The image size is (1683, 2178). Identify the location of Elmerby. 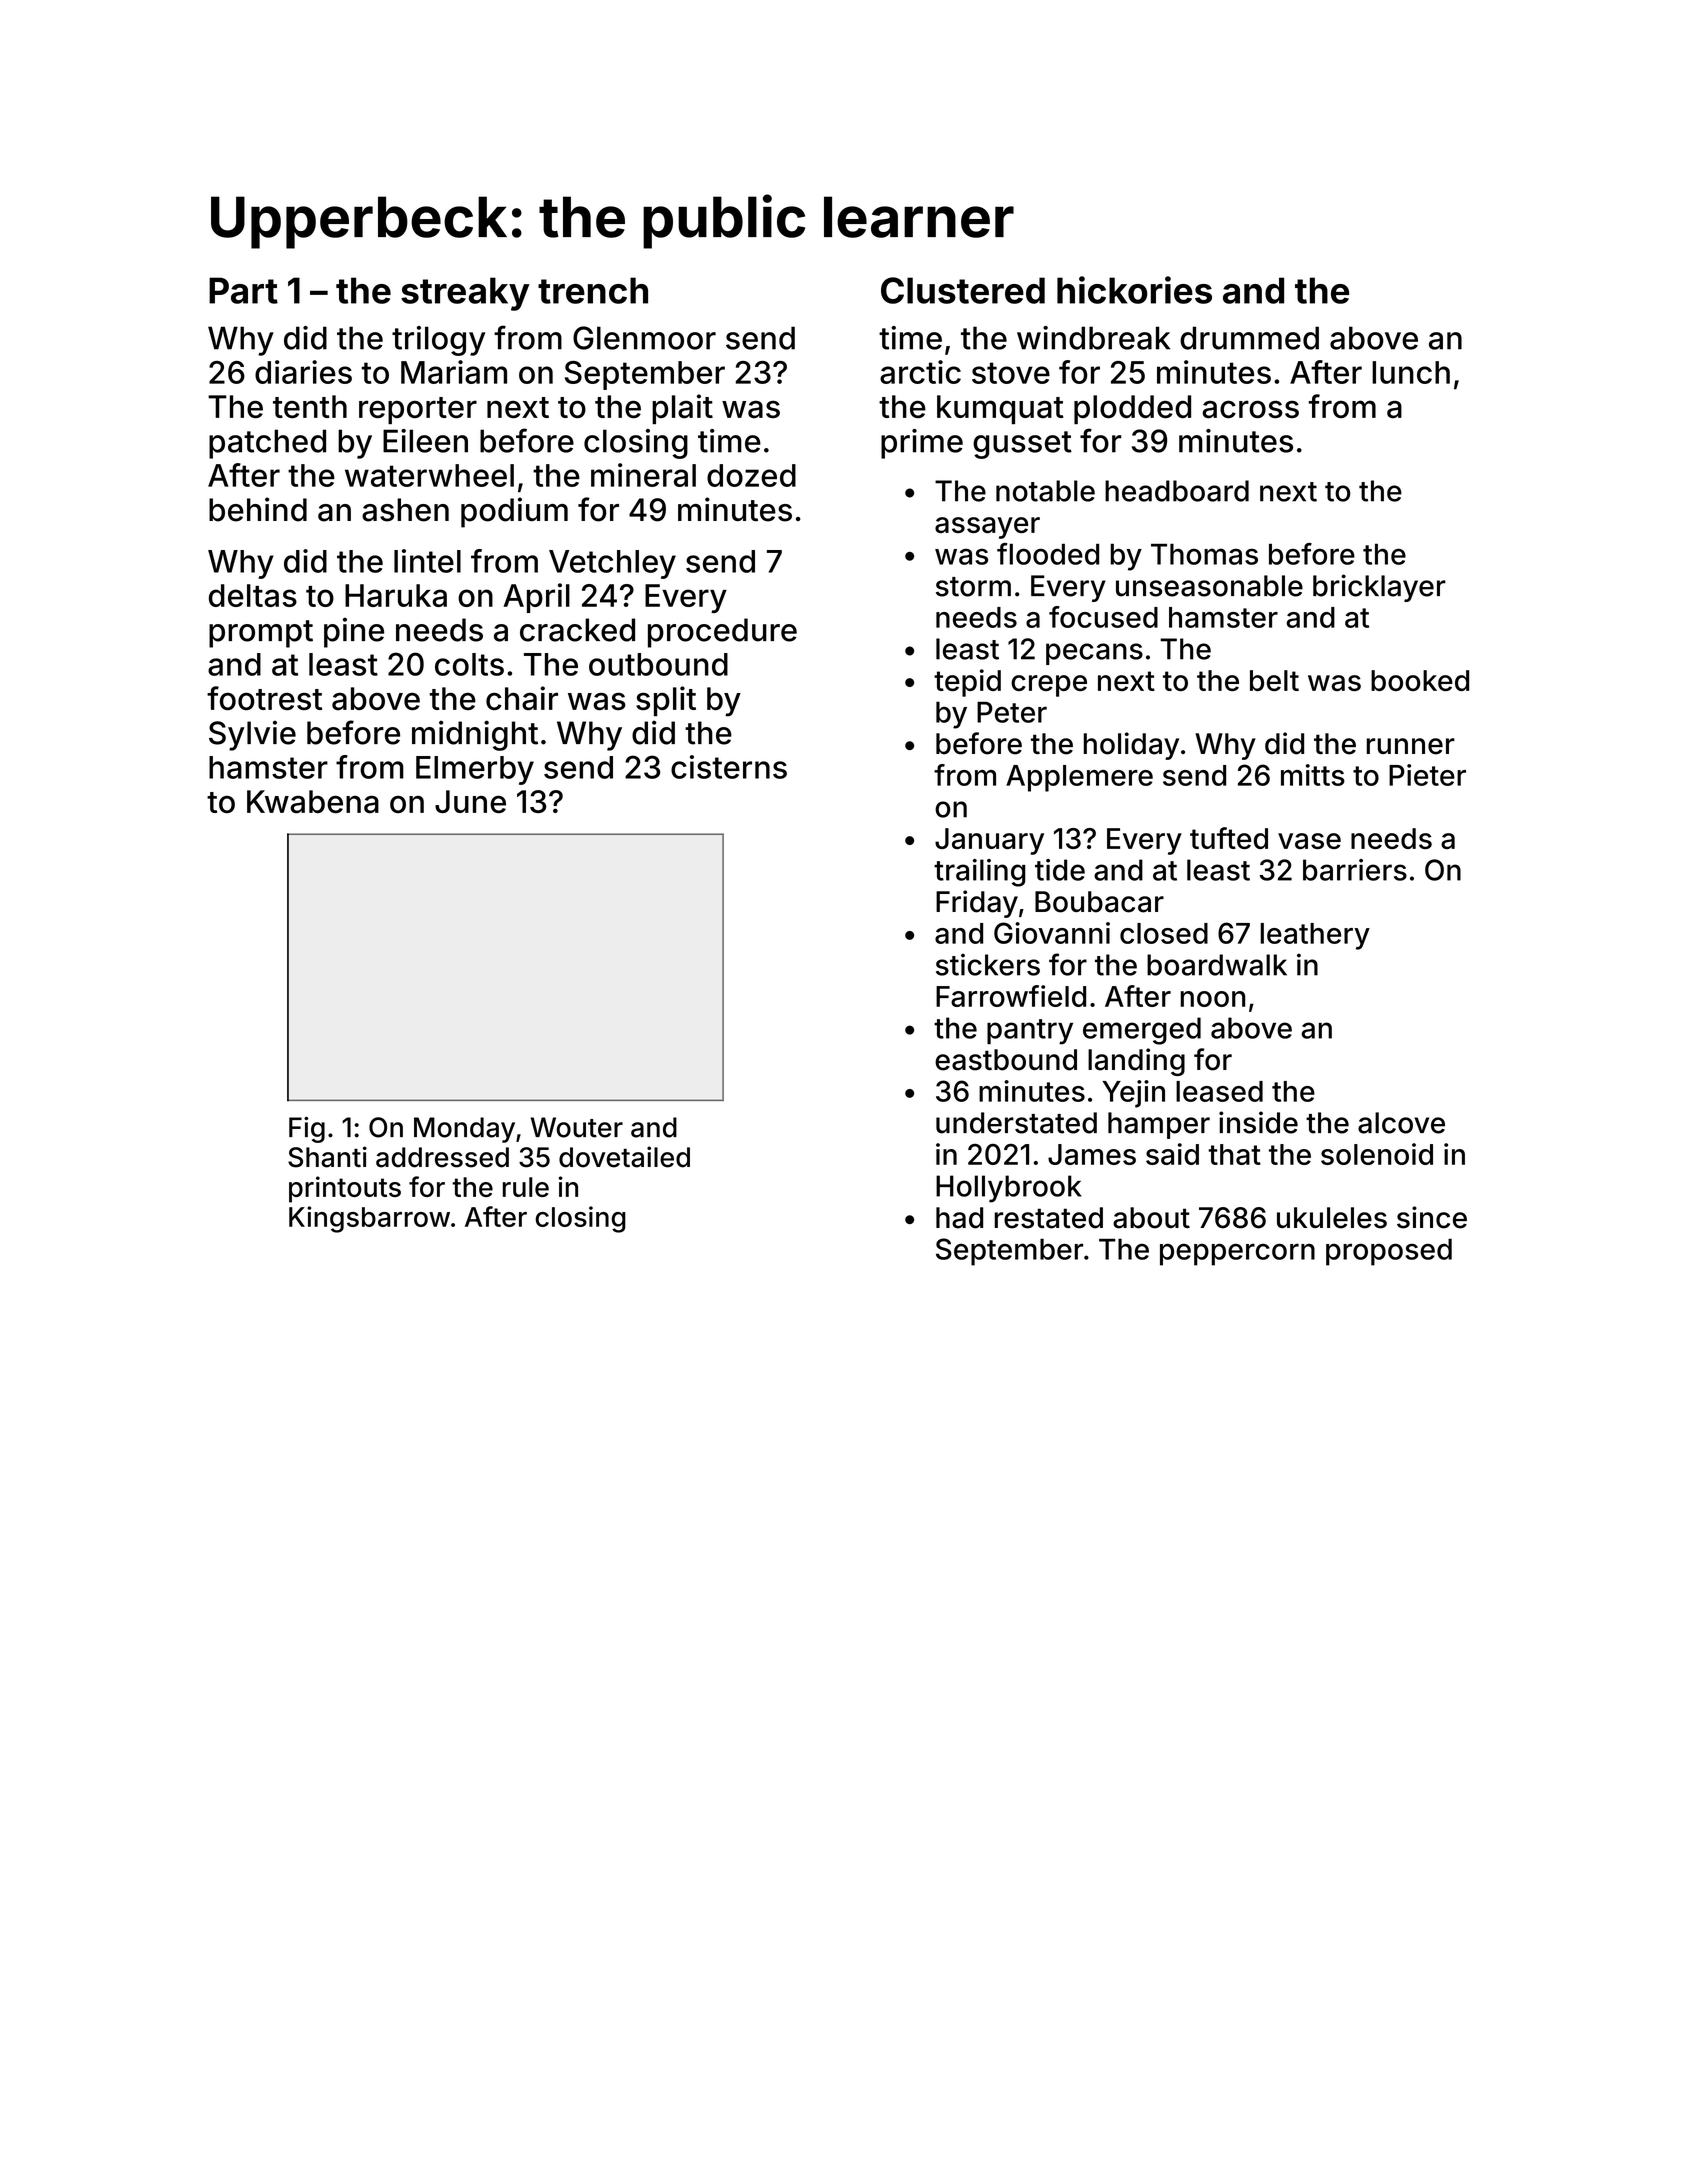
(475, 770).
